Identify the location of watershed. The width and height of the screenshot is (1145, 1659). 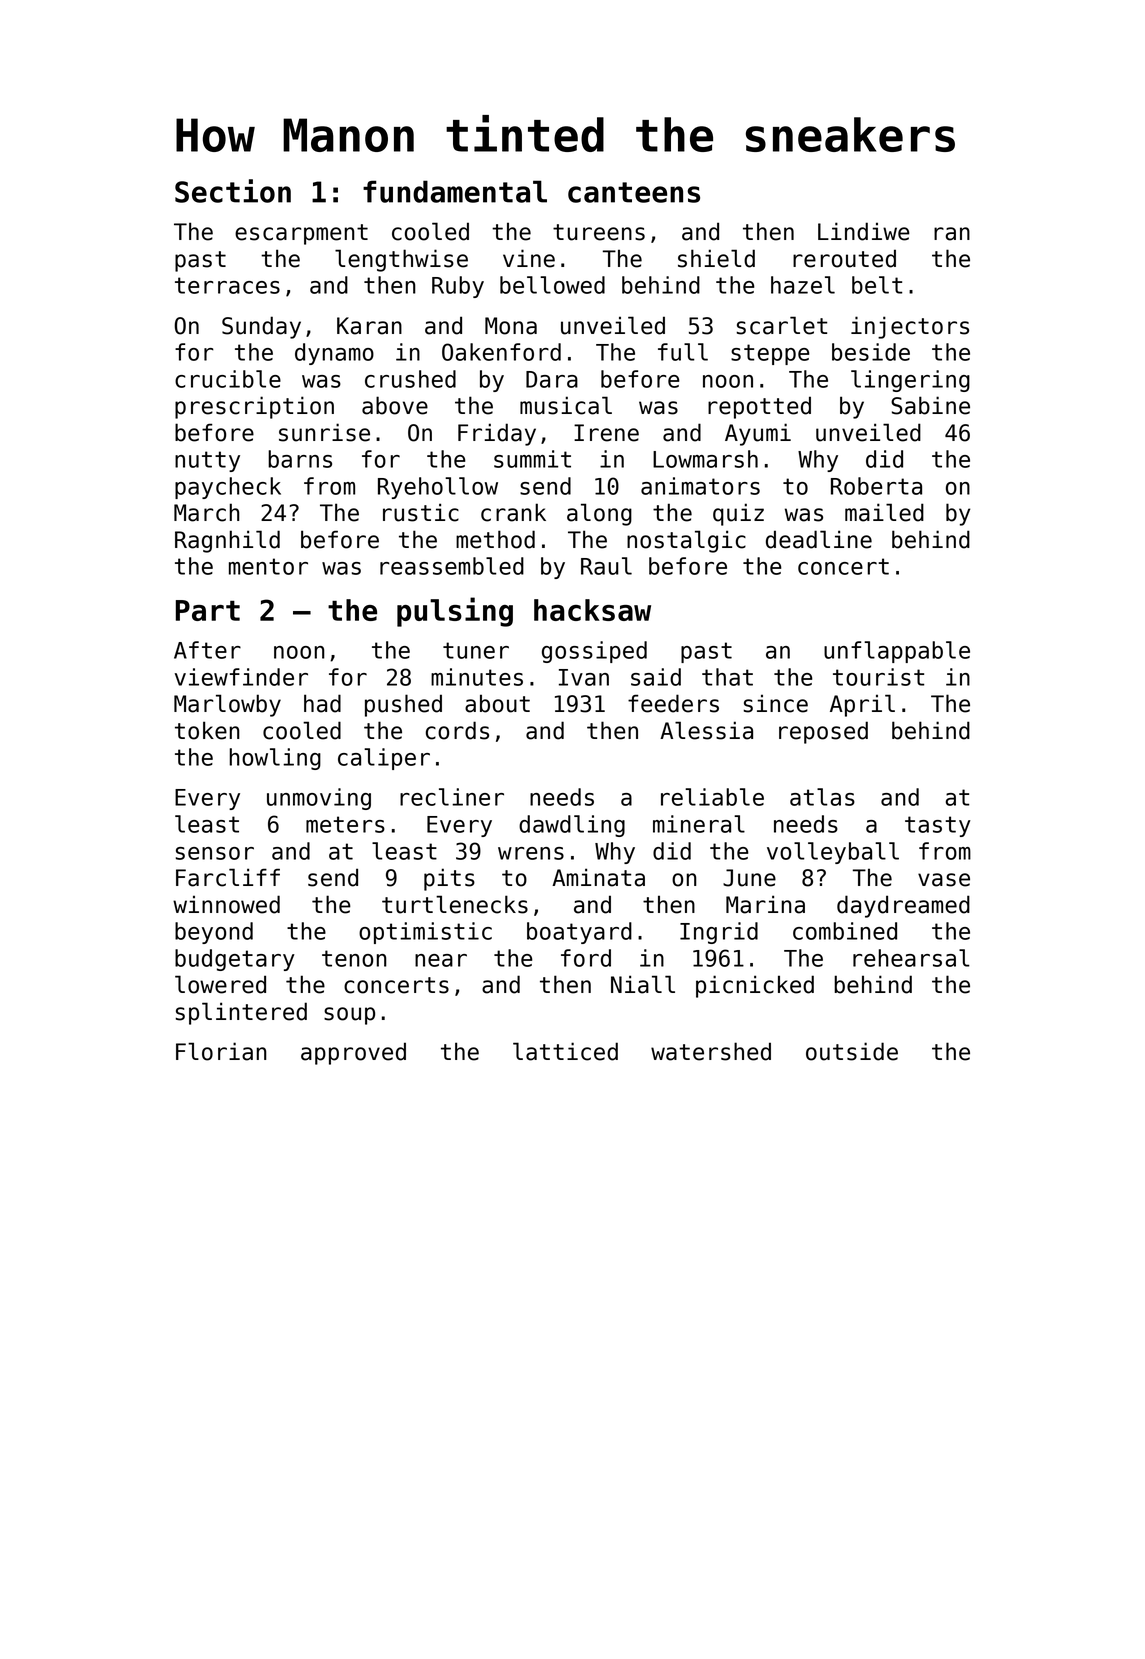
(711, 1051).
